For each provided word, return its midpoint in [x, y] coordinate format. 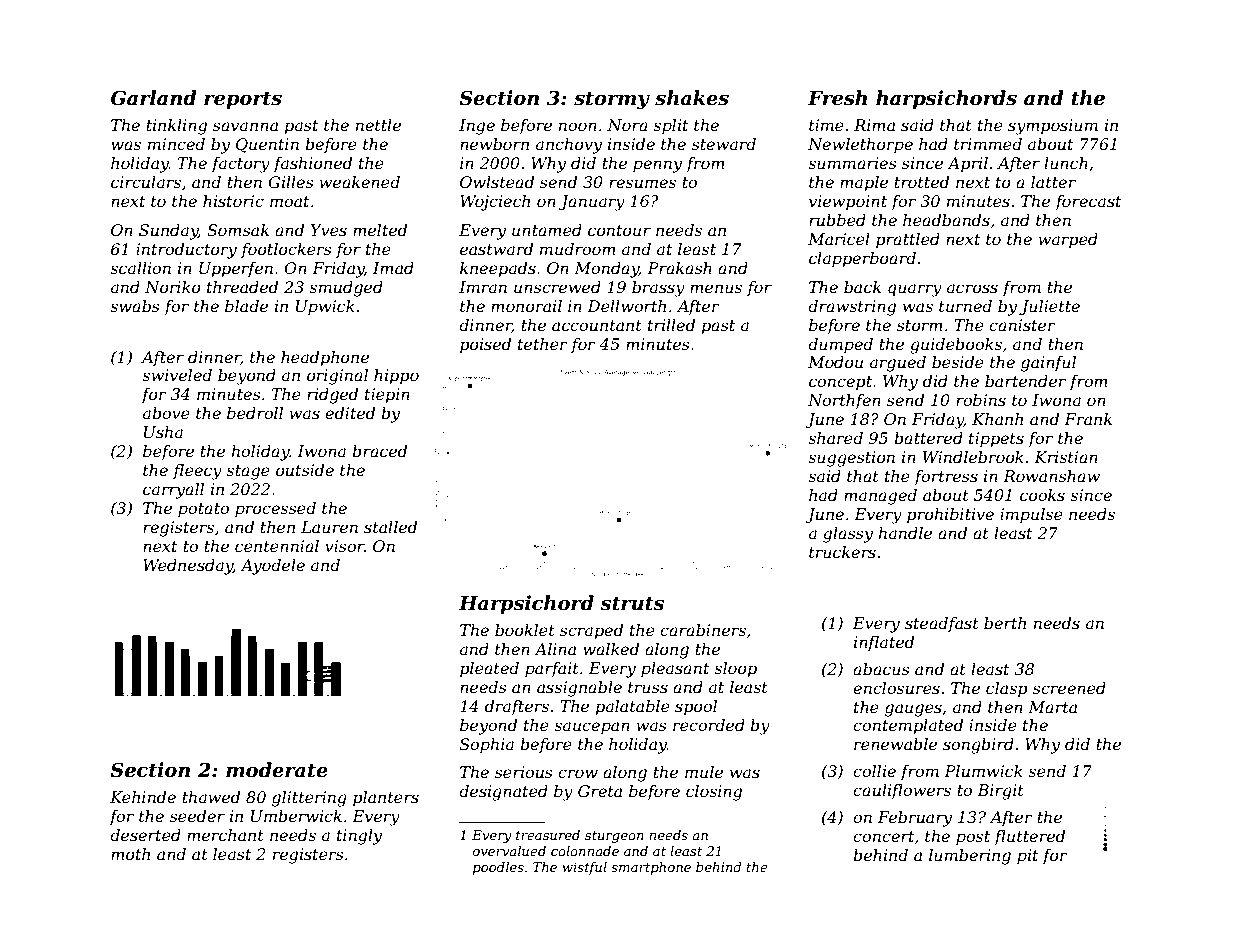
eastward [496, 249]
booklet [525, 630]
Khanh [997, 419]
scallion [140, 268]
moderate [277, 770]
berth [1005, 623]
